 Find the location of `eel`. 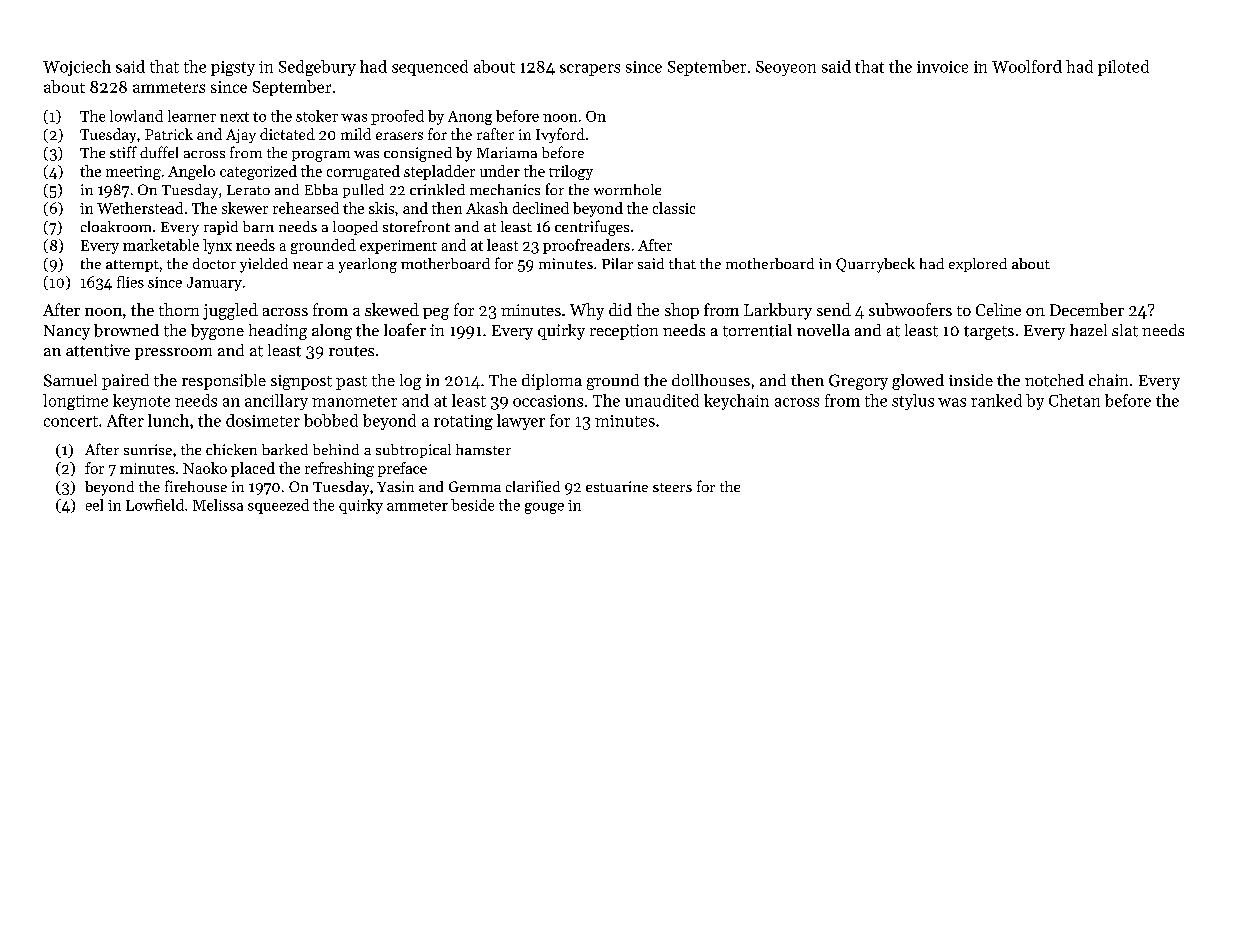

eel is located at coordinates (94, 505).
